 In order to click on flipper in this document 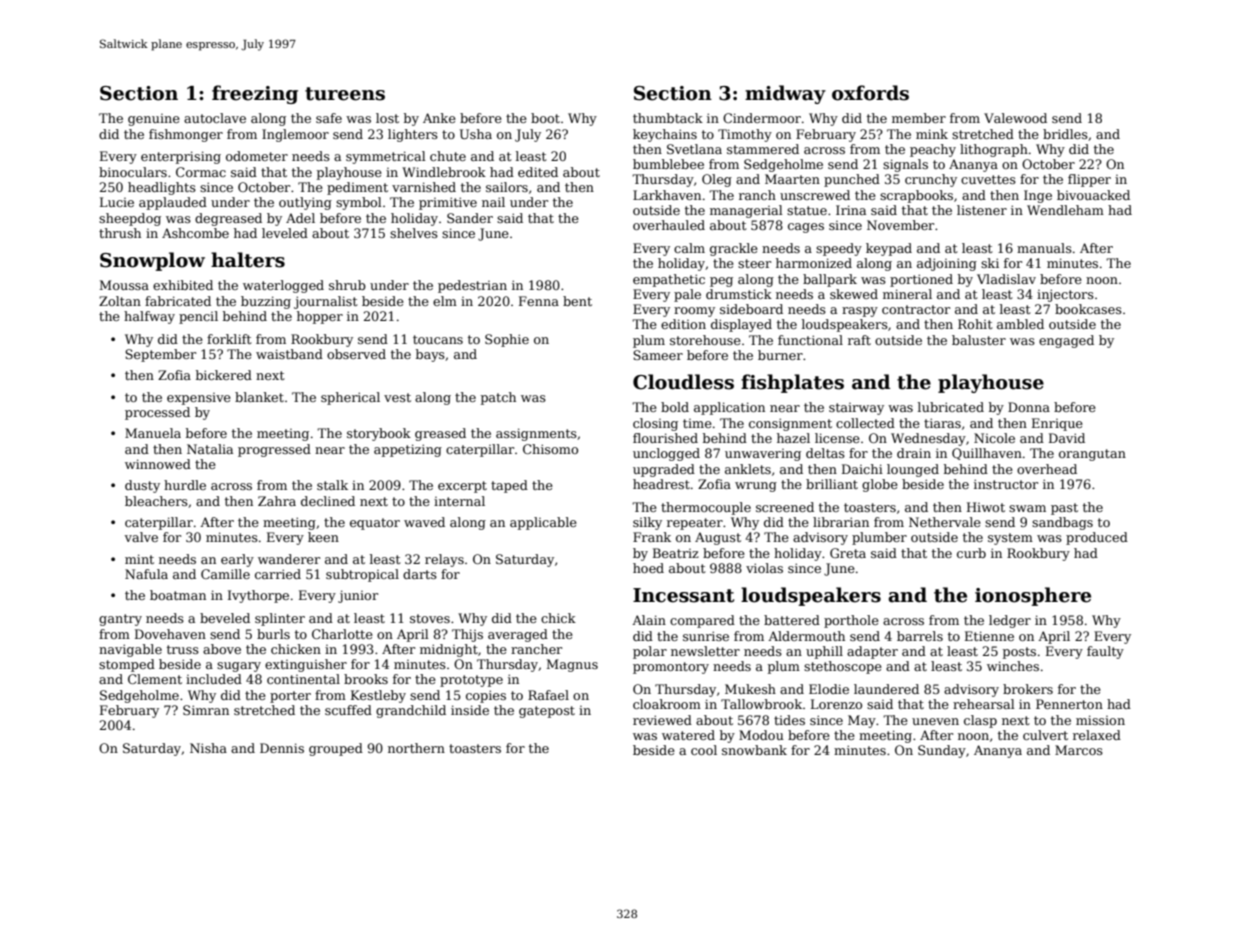, I will do `click(1089, 180)`.
